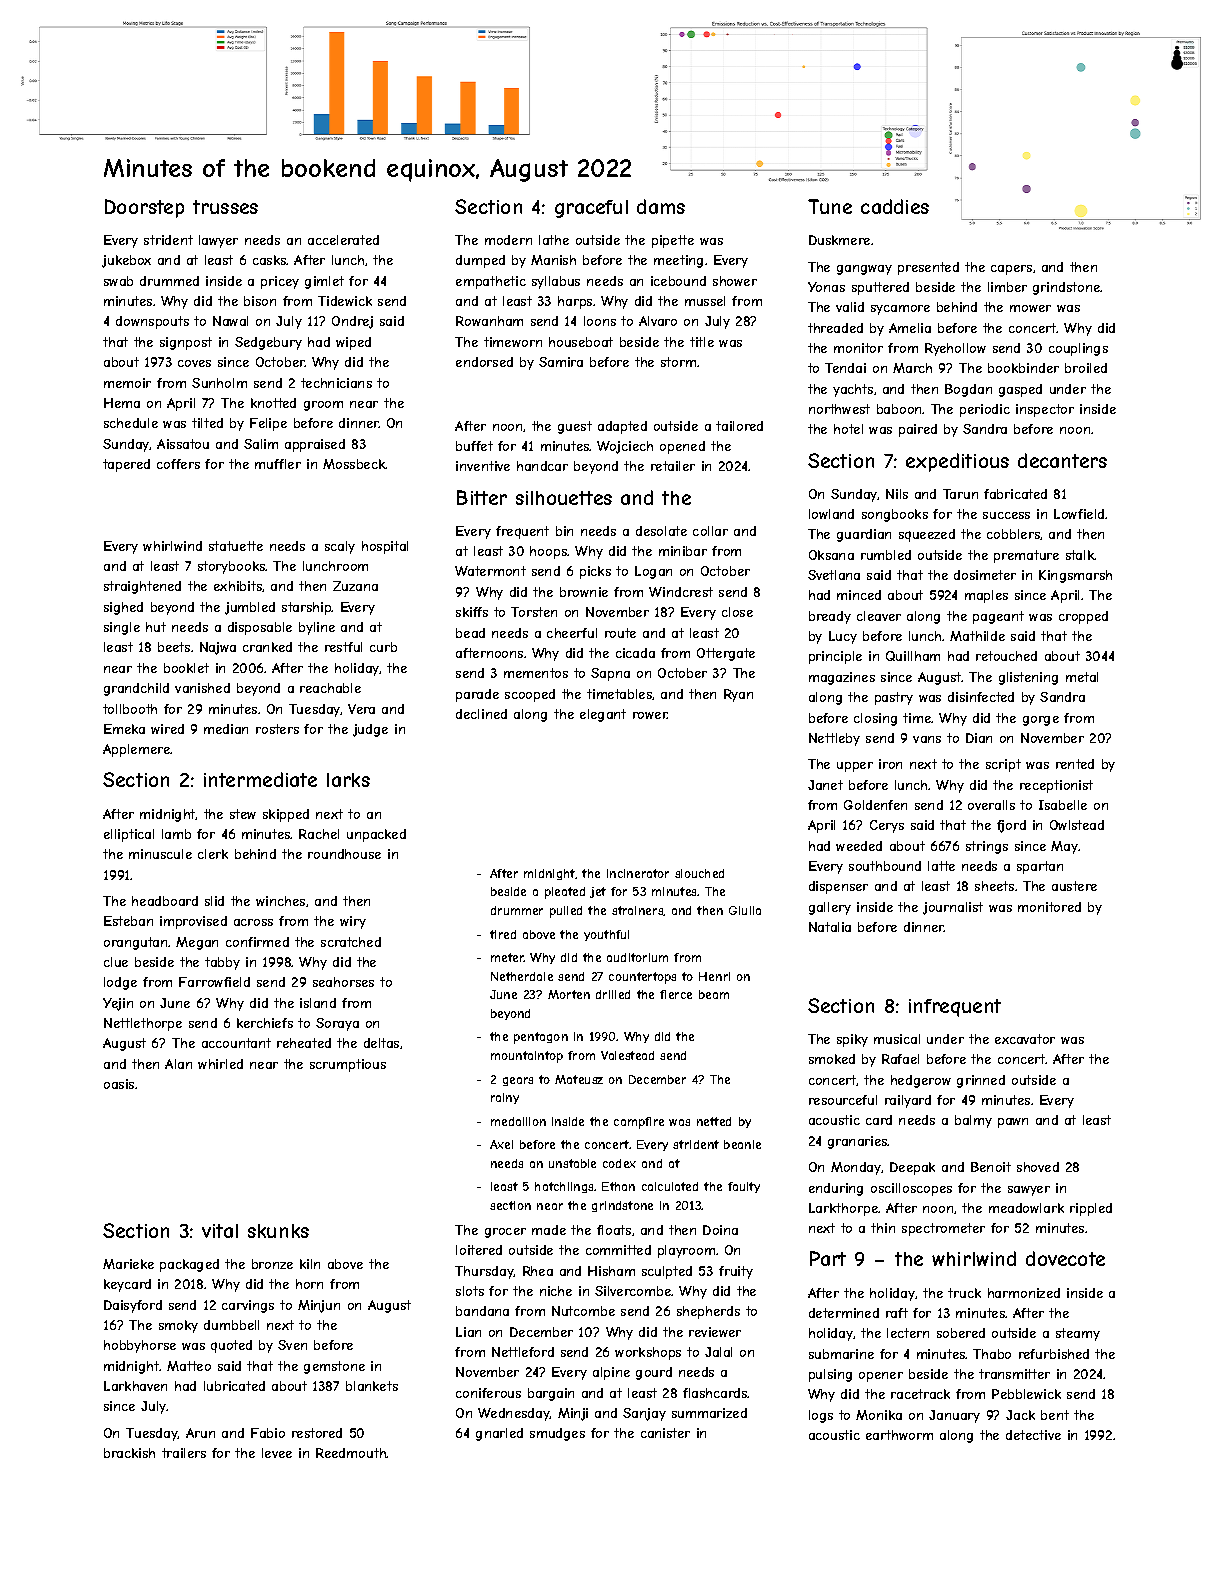 This image has width=1221, height=1580. I want to click on excavator, so click(1025, 1039).
